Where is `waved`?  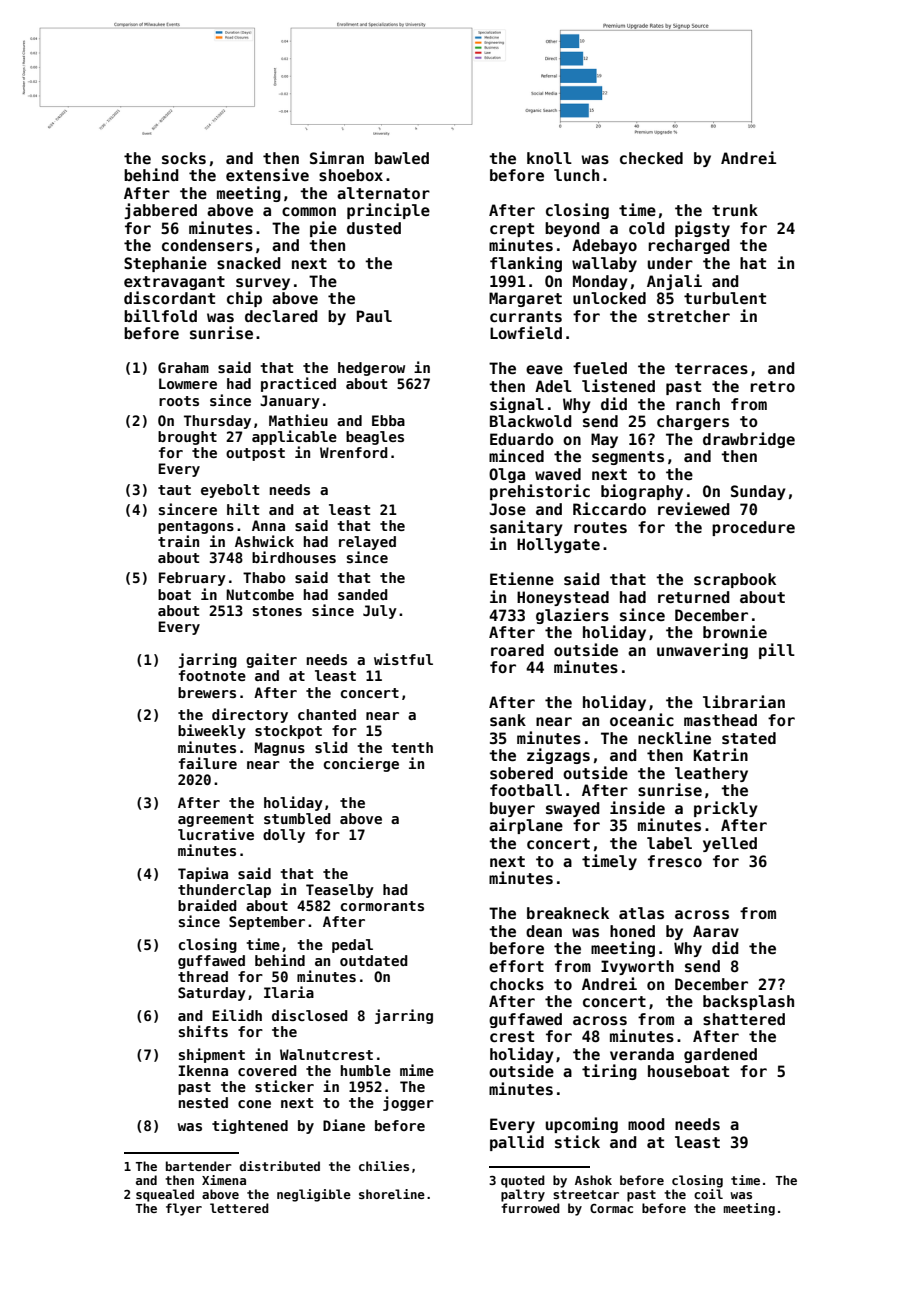 waved is located at coordinates (558, 474).
